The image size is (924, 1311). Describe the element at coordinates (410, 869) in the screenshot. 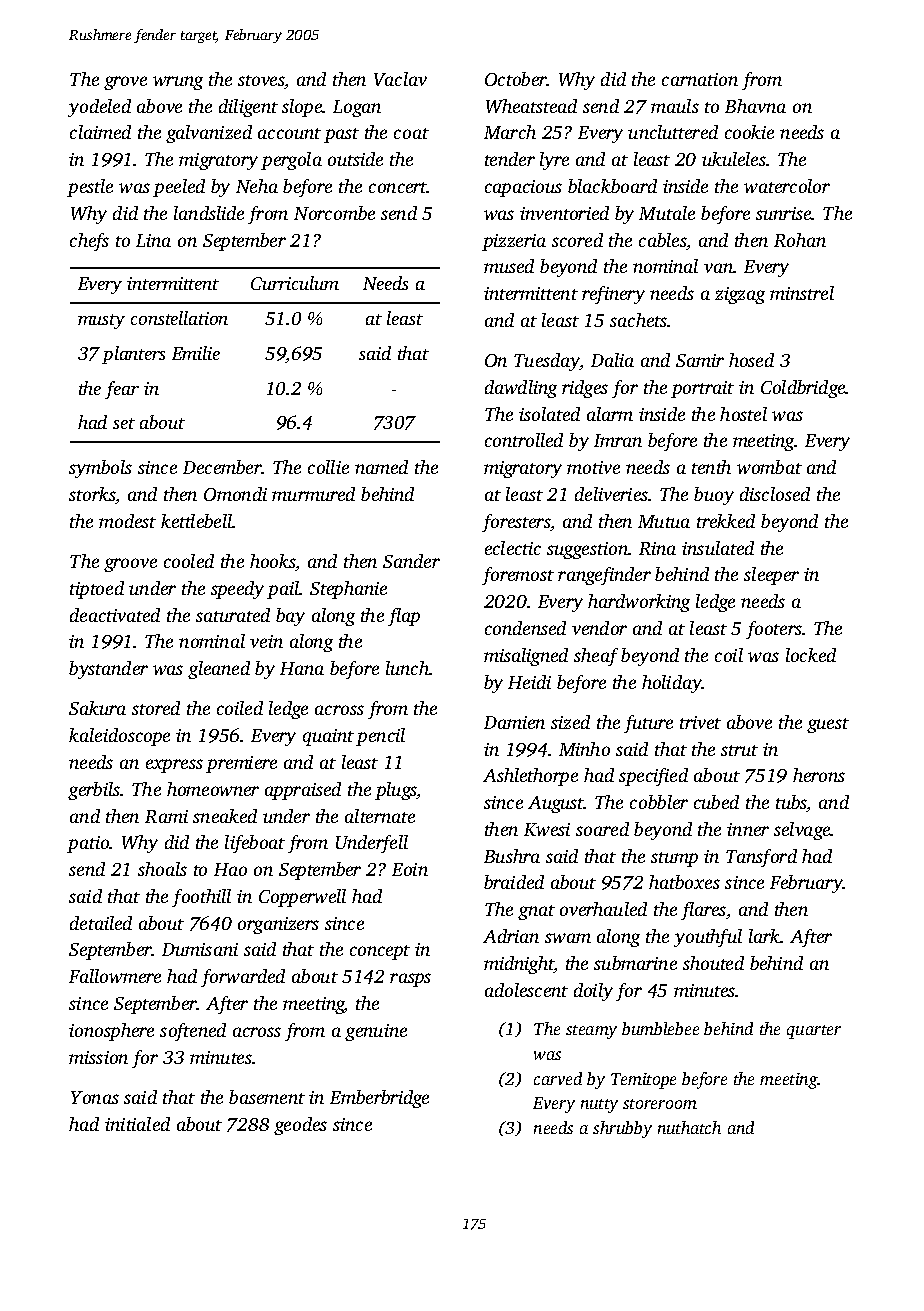

I see `Eoin` at that location.
